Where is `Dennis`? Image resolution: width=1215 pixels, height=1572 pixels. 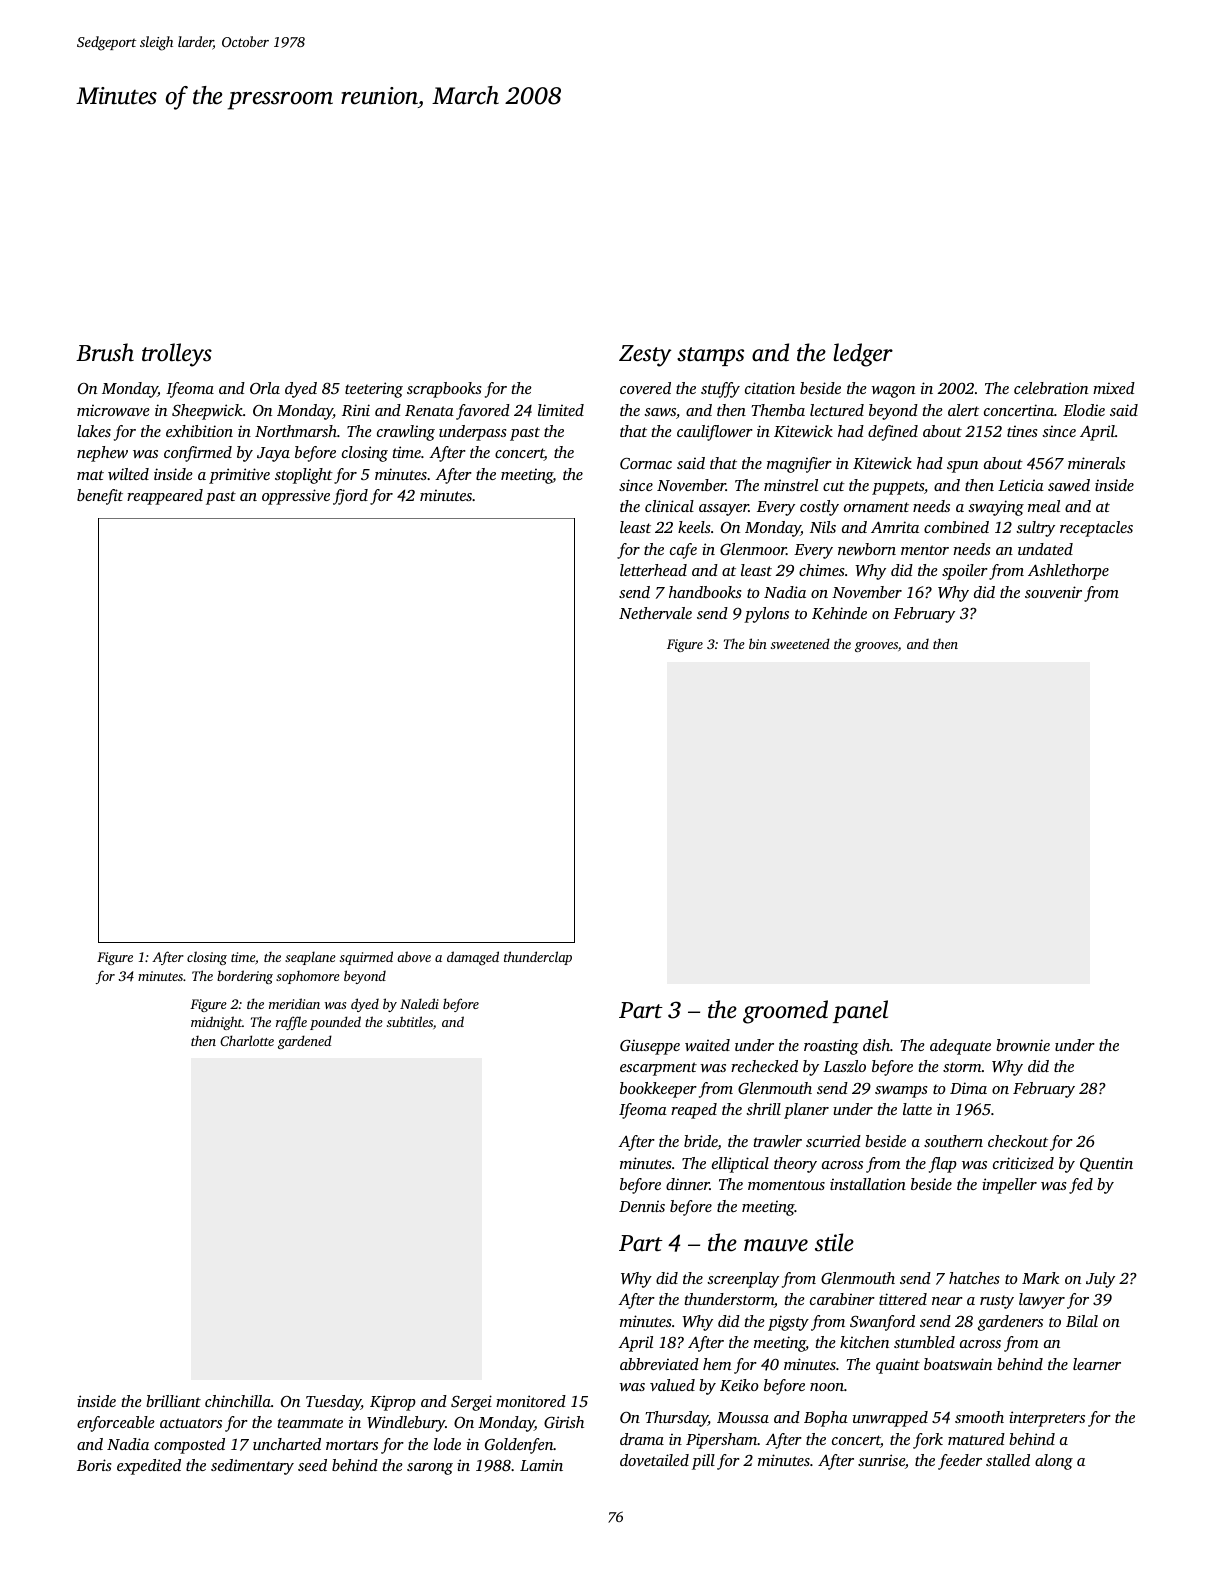
Dennis is located at coordinates (642, 1206).
